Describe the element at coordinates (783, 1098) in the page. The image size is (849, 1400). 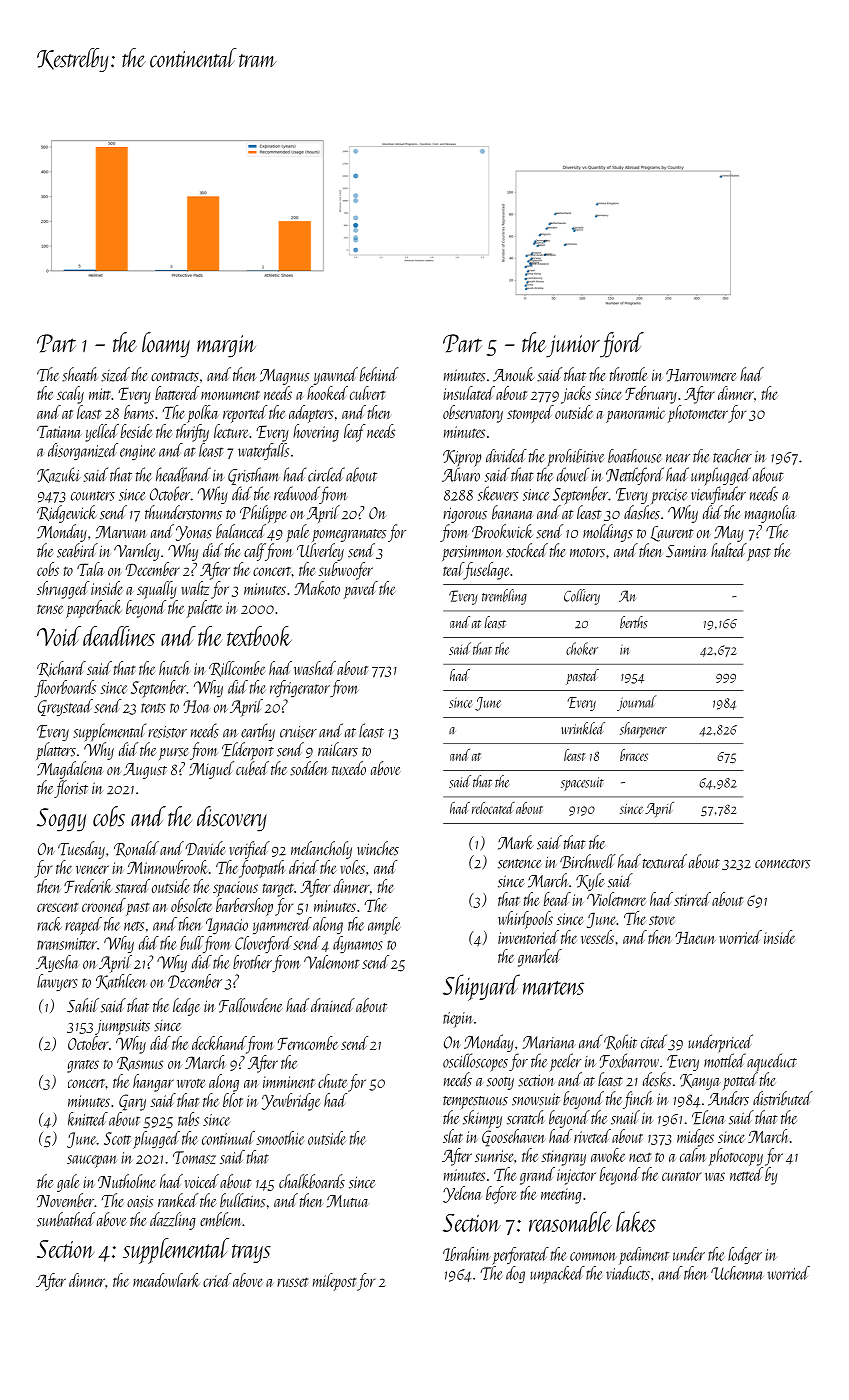
I see `distributed` at that location.
